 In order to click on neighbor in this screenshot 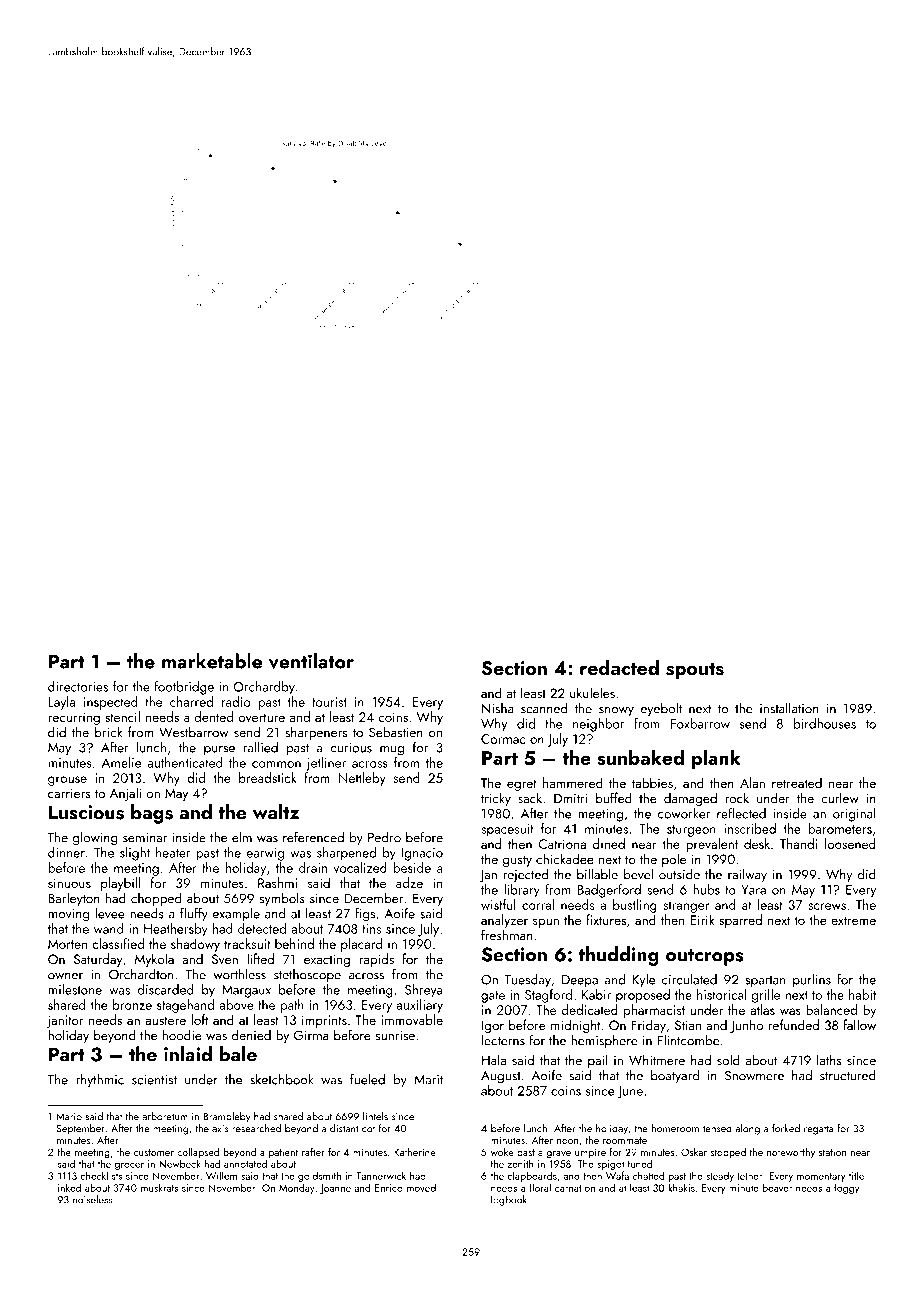, I will do `click(598, 725)`.
